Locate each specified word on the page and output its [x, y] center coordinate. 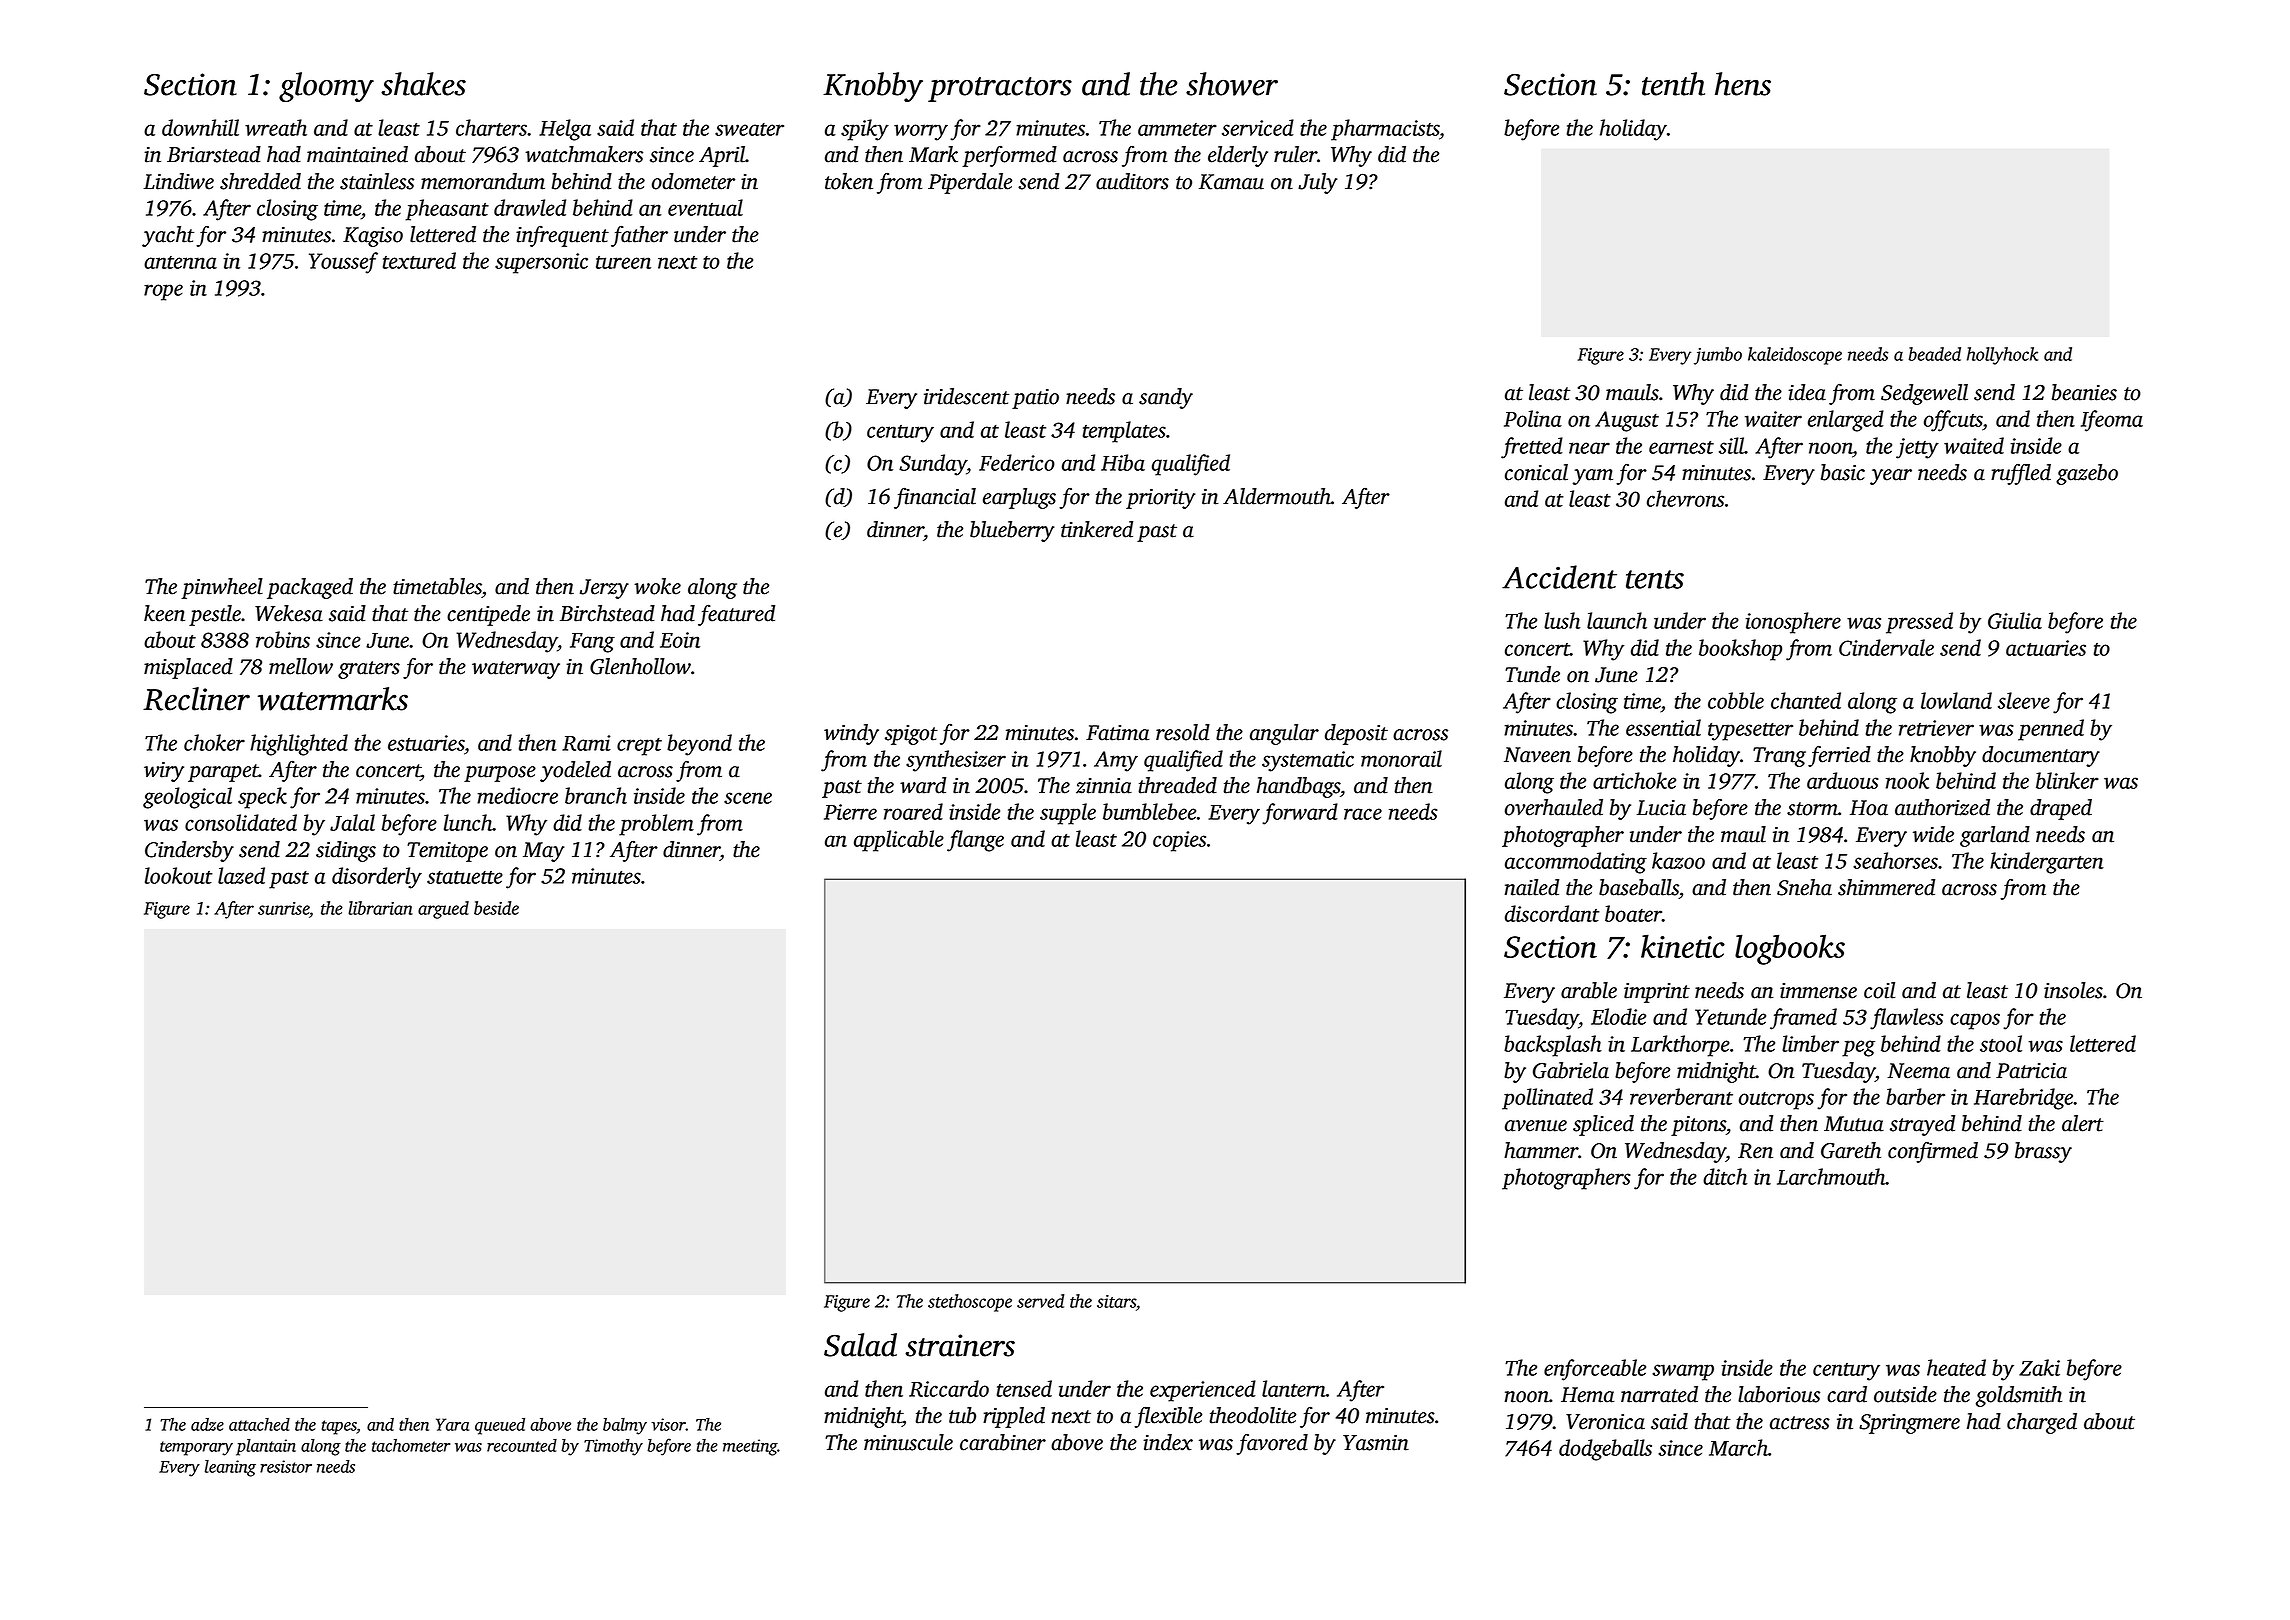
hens [1743, 84]
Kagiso [373, 237]
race [1363, 814]
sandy [1166, 398]
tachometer [411, 1445]
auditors [1132, 181]
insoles [2073, 990]
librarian [380, 908]
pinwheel [222, 588]
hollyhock [2002, 356]
